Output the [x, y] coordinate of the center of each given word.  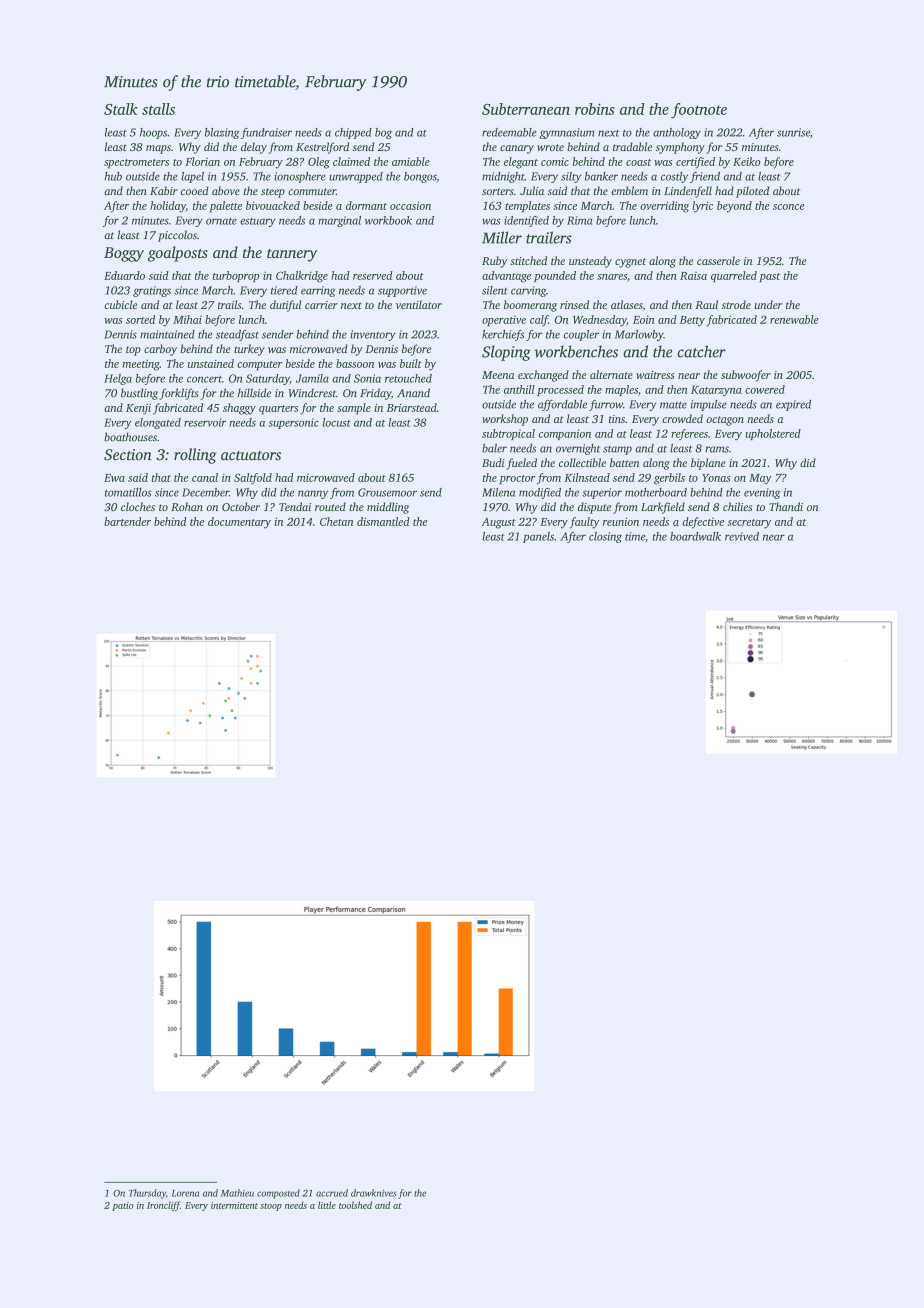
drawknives [373, 1193]
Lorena [185, 1193]
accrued [332, 1193]
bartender [127, 521]
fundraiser [266, 133]
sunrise [793, 132]
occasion [410, 205]
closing [605, 537]
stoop [271, 1207]
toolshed [355, 1205]
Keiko [747, 161]
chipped [353, 133]
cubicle [120, 304]
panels [538, 537]
